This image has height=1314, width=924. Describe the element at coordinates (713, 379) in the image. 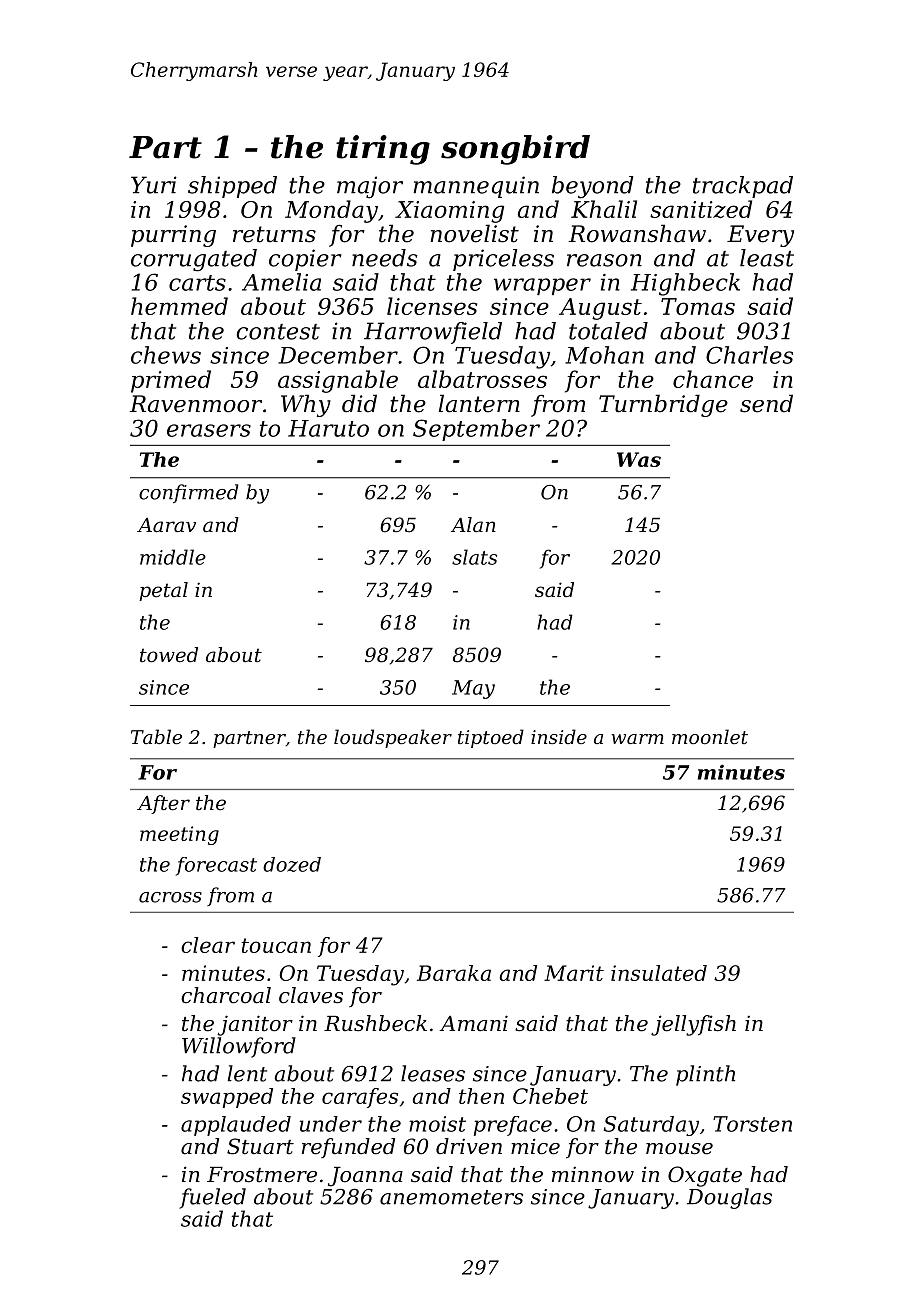

I see `chance` at that location.
